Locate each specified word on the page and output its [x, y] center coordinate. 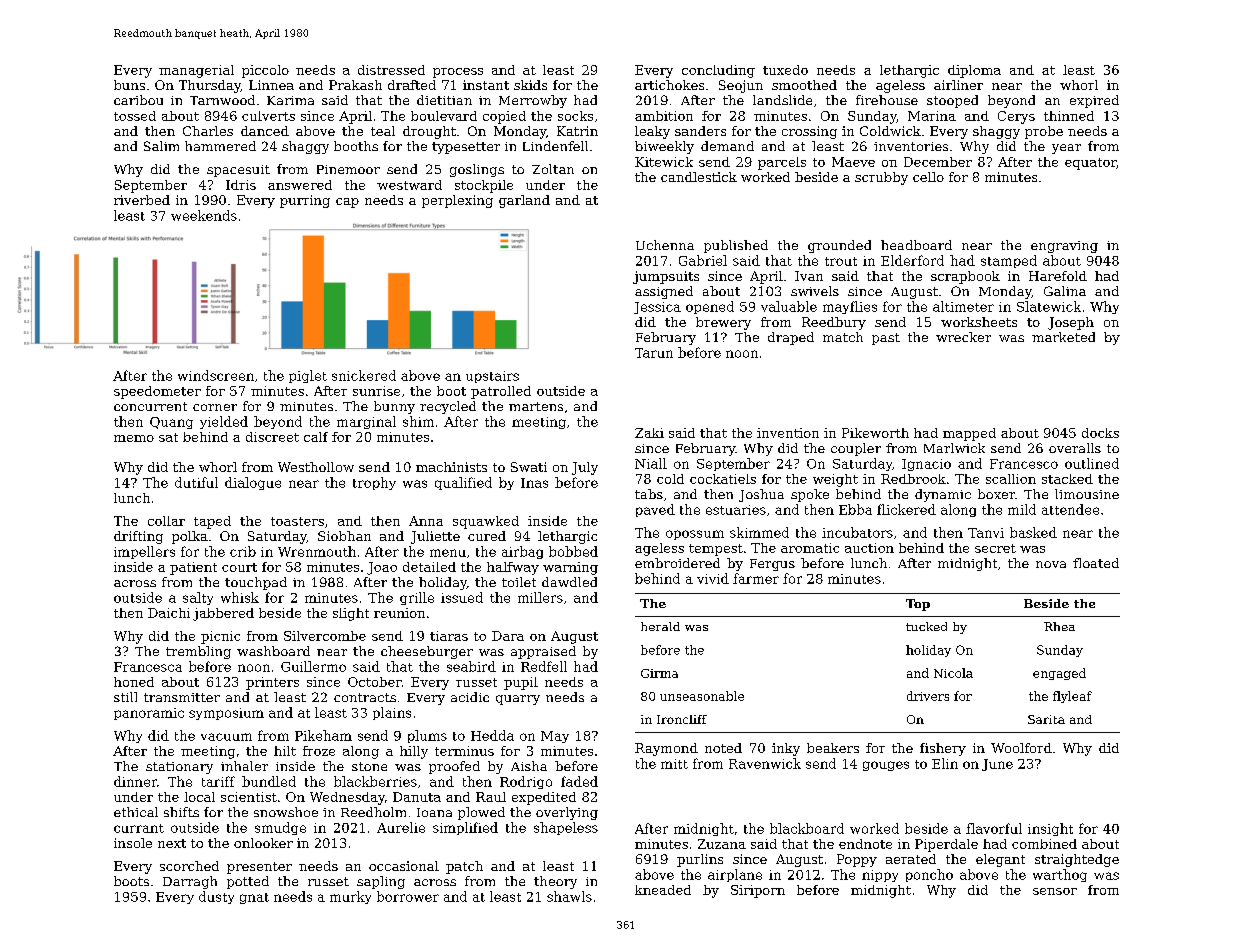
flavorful [994, 828]
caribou [138, 100]
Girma [659, 673]
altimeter [963, 306]
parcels [782, 163]
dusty [216, 897]
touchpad [256, 583]
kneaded [663, 890]
